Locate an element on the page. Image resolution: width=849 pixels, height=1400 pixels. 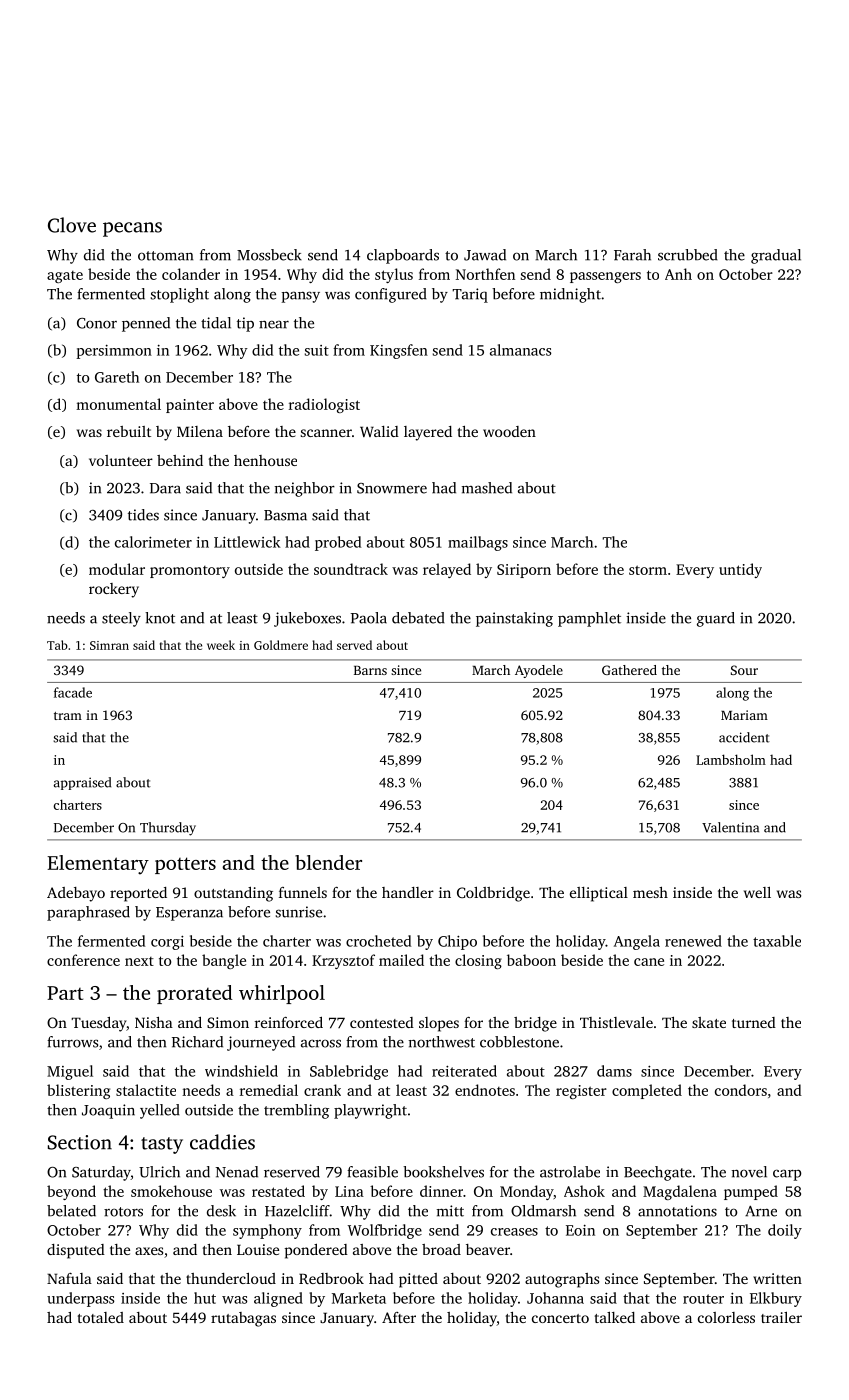
ottoman is located at coordinates (165, 256).
